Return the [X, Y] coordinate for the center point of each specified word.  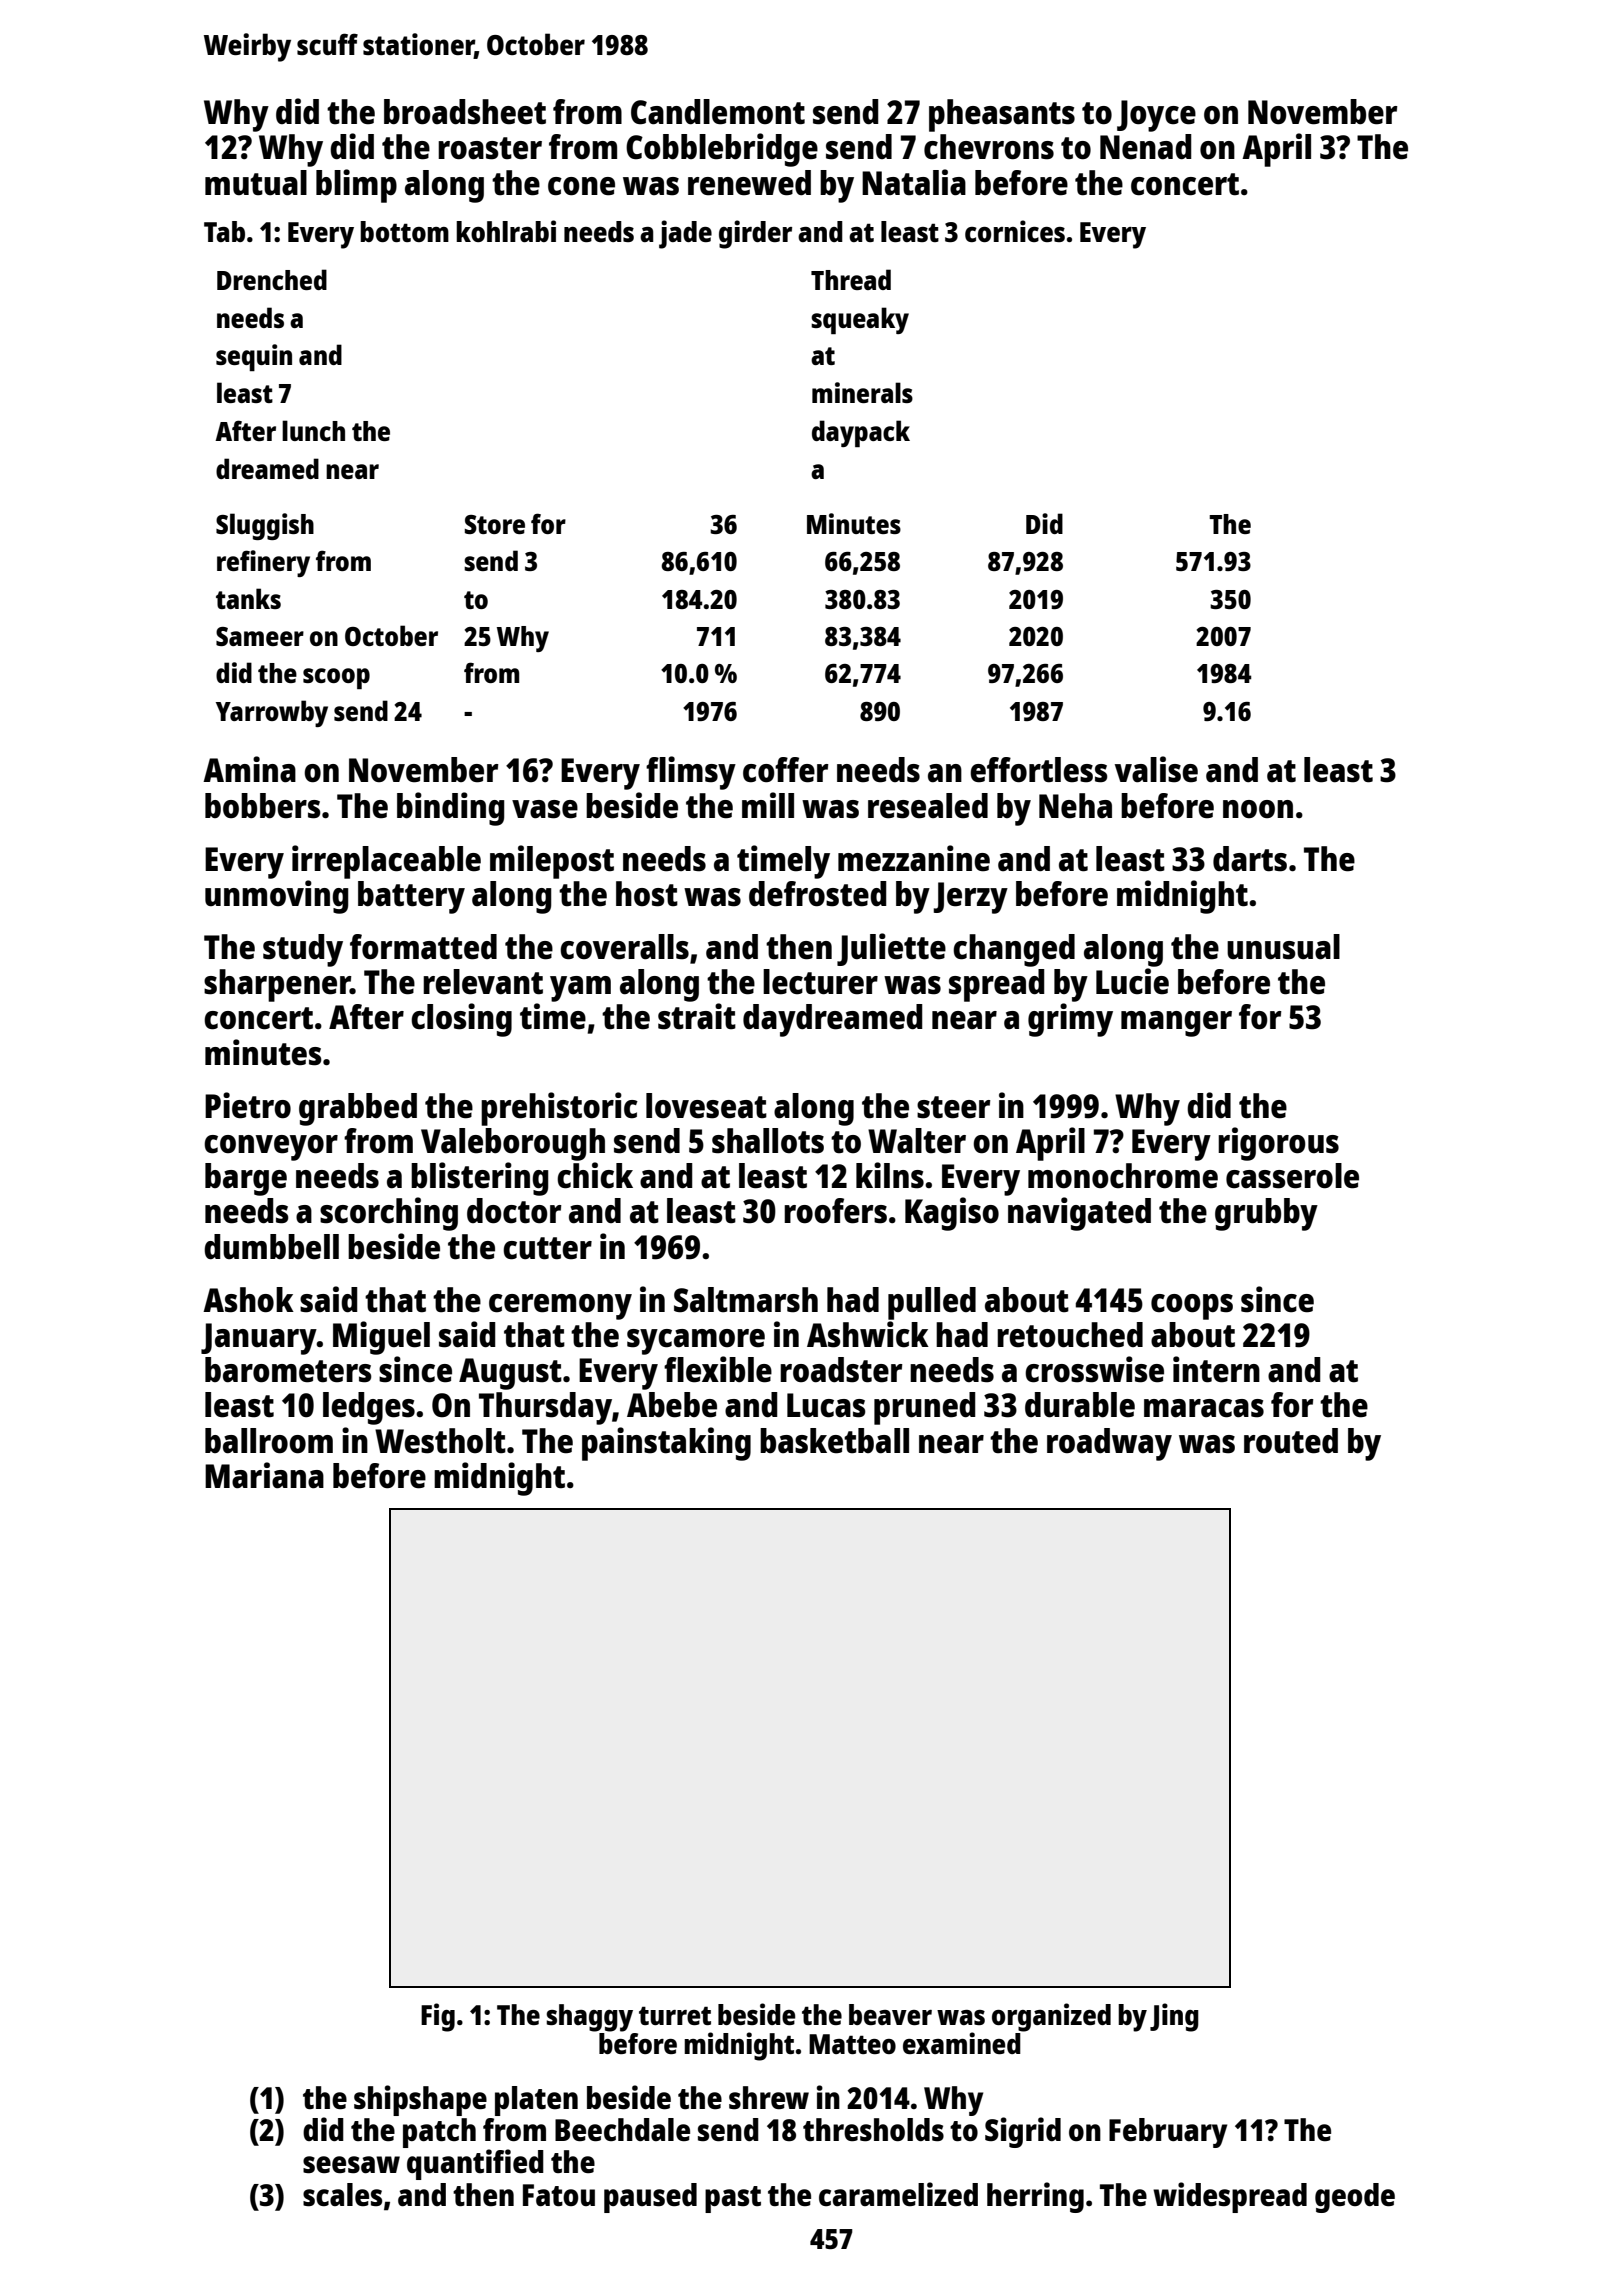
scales [342, 2195]
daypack [861, 433]
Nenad [1146, 147]
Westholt [440, 1441]
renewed [749, 183]
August [510, 1374]
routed [1291, 1441]
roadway [1109, 1444]
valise [1156, 769]
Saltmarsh [746, 1300]
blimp [356, 186]
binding [451, 809]
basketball [834, 1441]
